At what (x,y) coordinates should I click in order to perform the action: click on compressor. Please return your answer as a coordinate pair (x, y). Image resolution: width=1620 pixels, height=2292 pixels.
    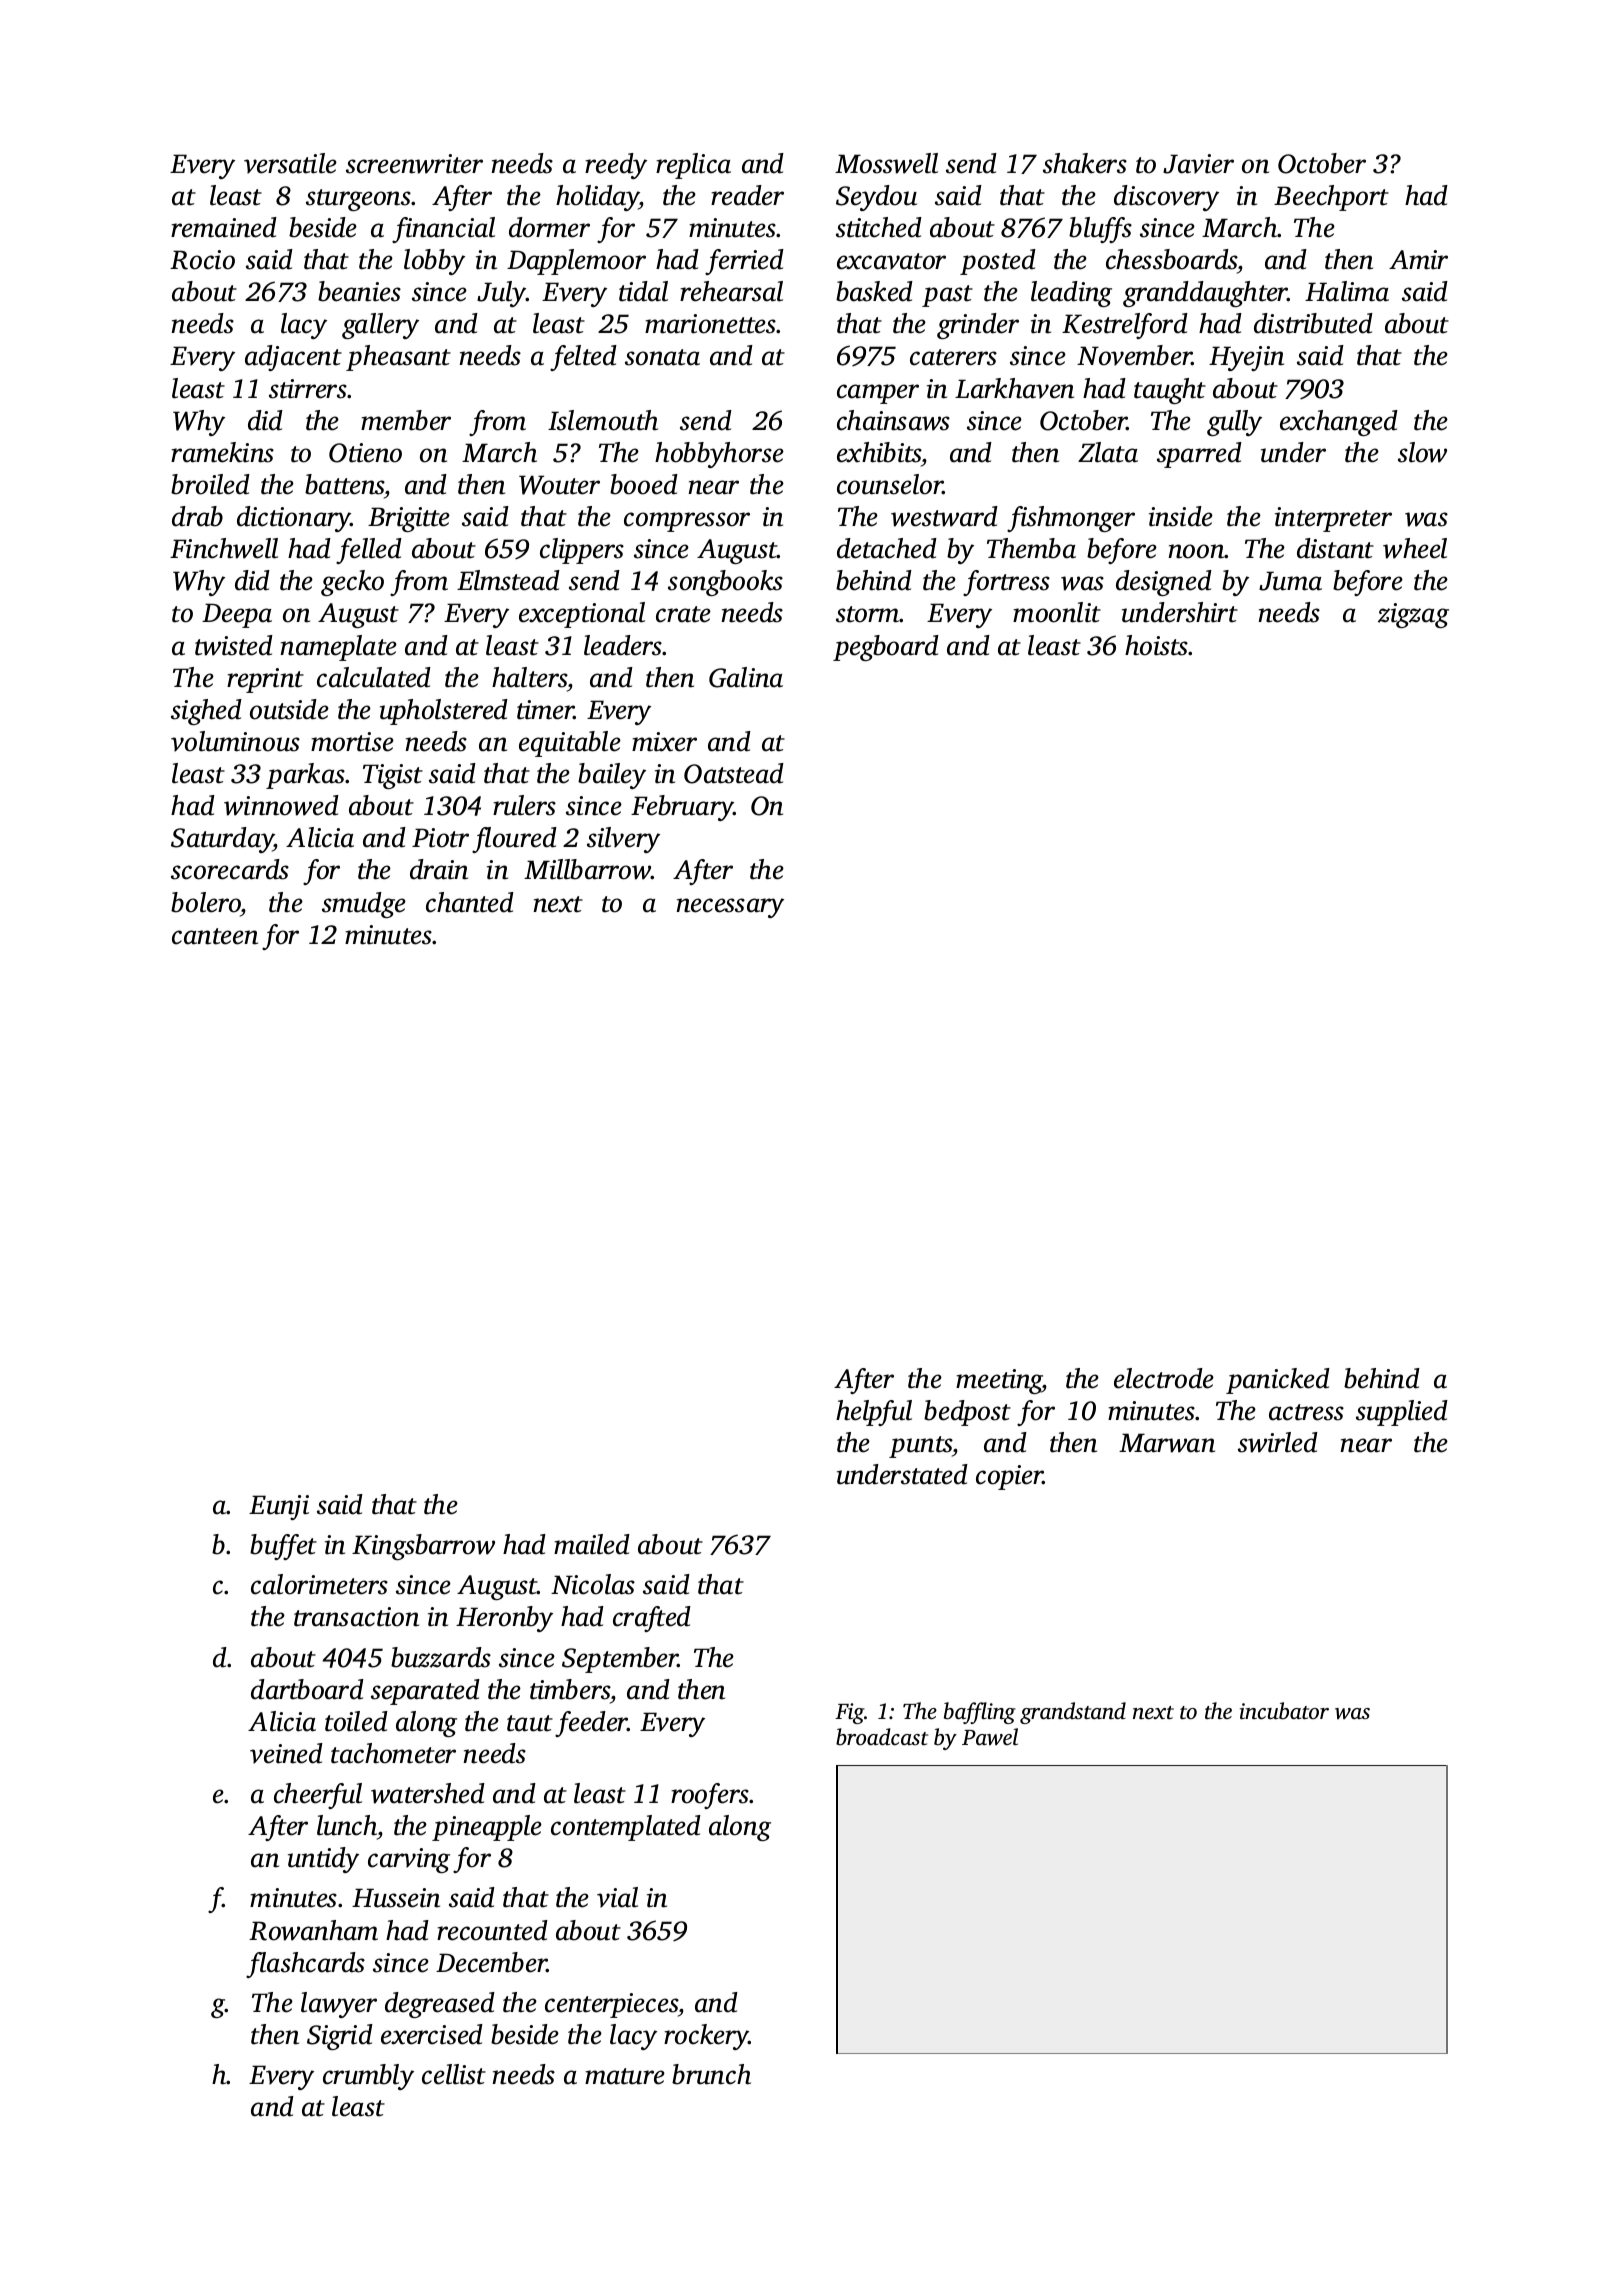
    Looking at the image, I should click on (687, 522).
